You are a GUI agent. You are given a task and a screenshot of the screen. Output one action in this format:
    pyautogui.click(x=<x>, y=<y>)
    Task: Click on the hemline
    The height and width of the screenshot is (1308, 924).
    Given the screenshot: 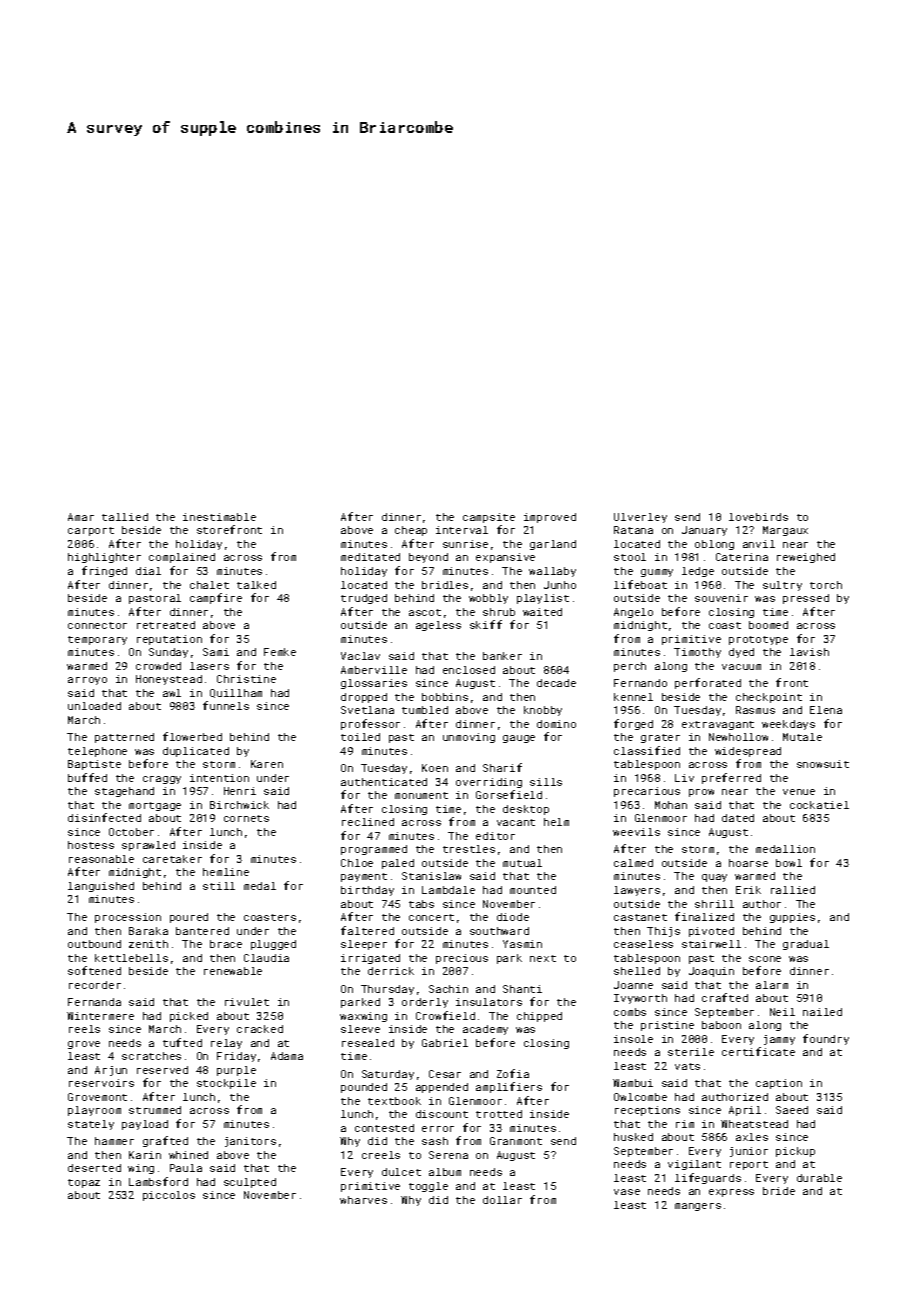 What is the action you would take?
    pyautogui.click(x=226, y=872)
